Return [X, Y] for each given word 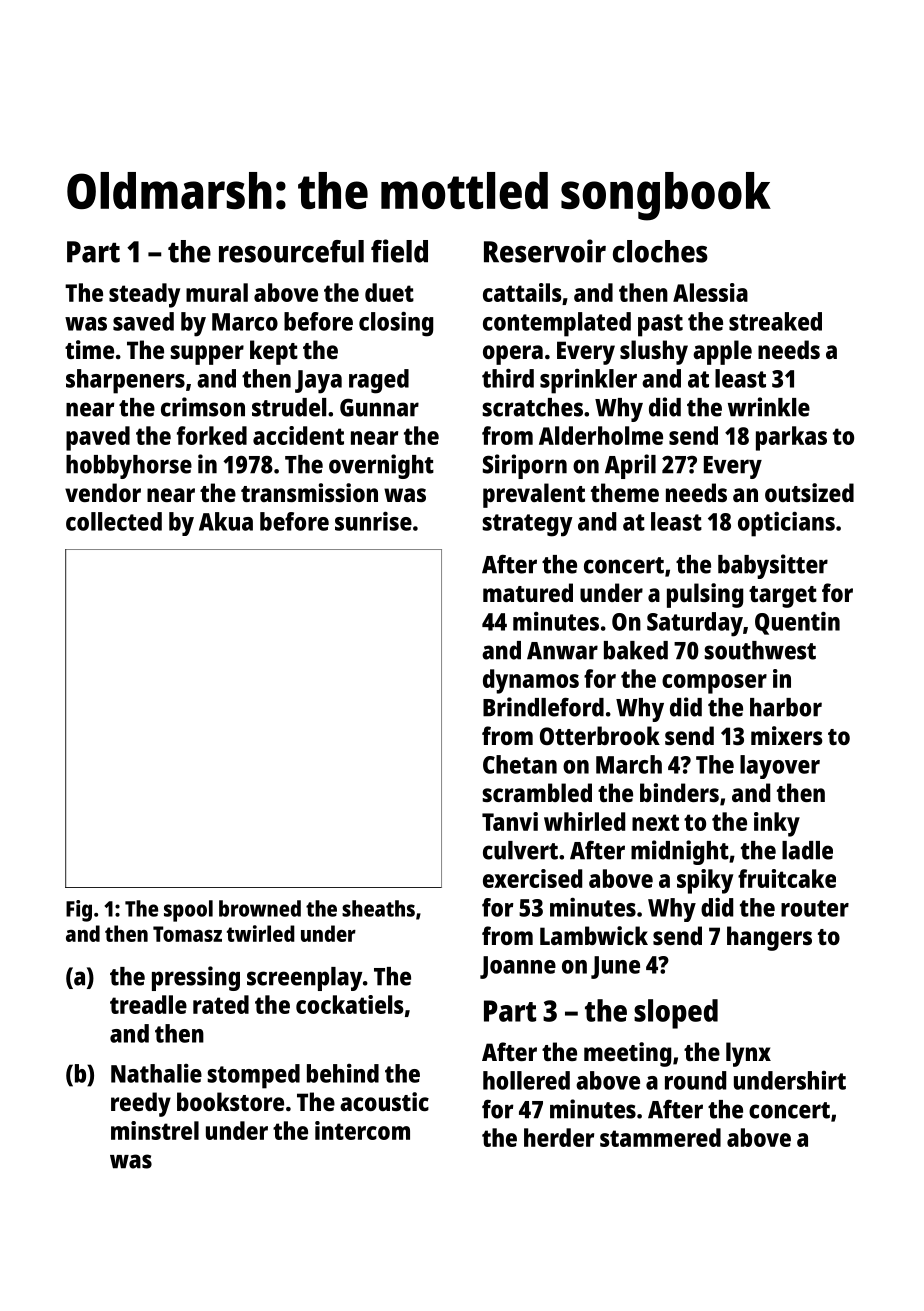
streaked [775, 321]
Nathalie [156, 1073]
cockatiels [350, 1004]
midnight [680, 852]
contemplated [557, 324]
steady [144, 295]
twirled [261, 933]
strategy [527, 525]
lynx [748, 1054]
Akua [226, 521]
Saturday [695, 624]
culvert [520, 850]
